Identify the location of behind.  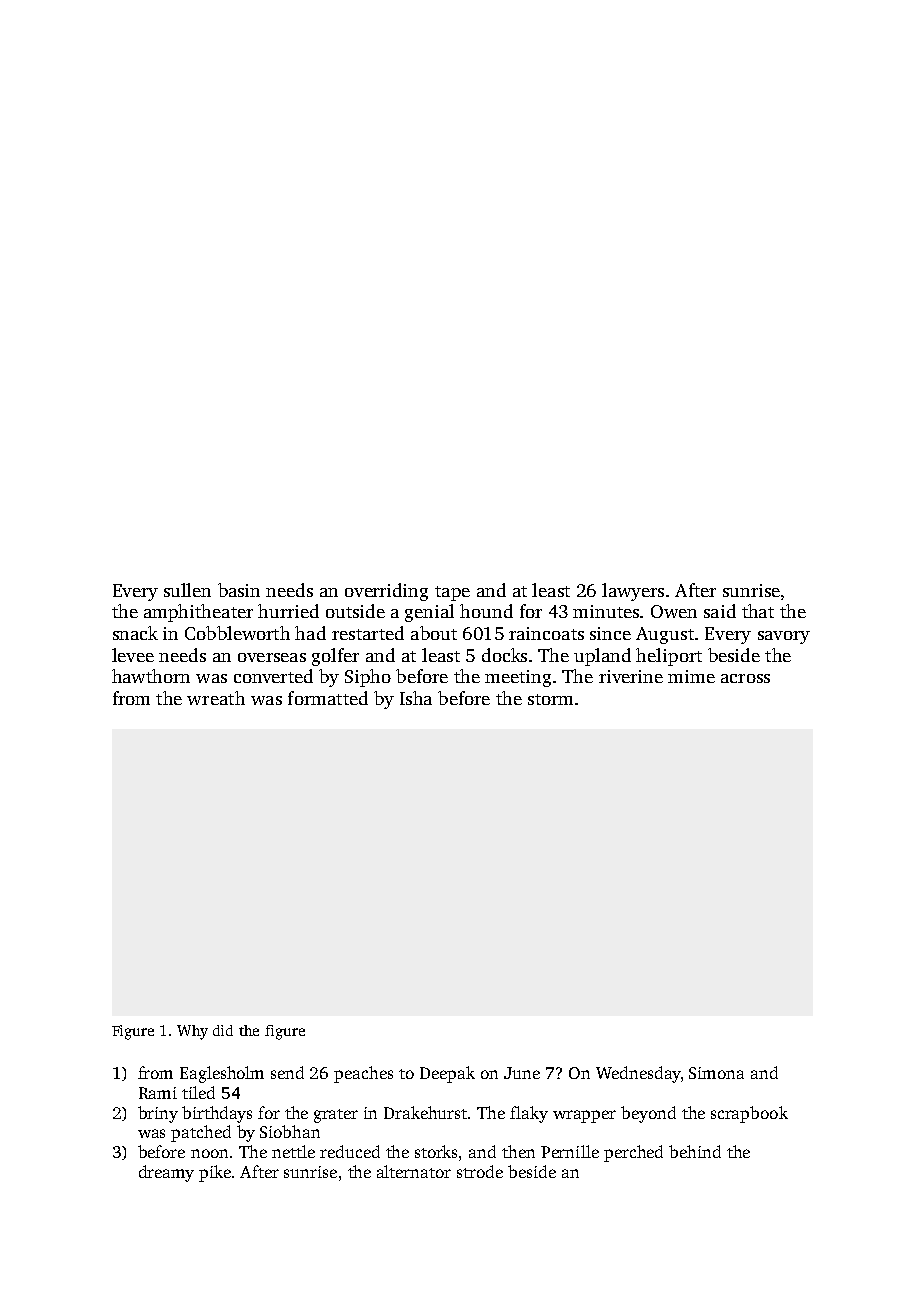
(695, 1151).
